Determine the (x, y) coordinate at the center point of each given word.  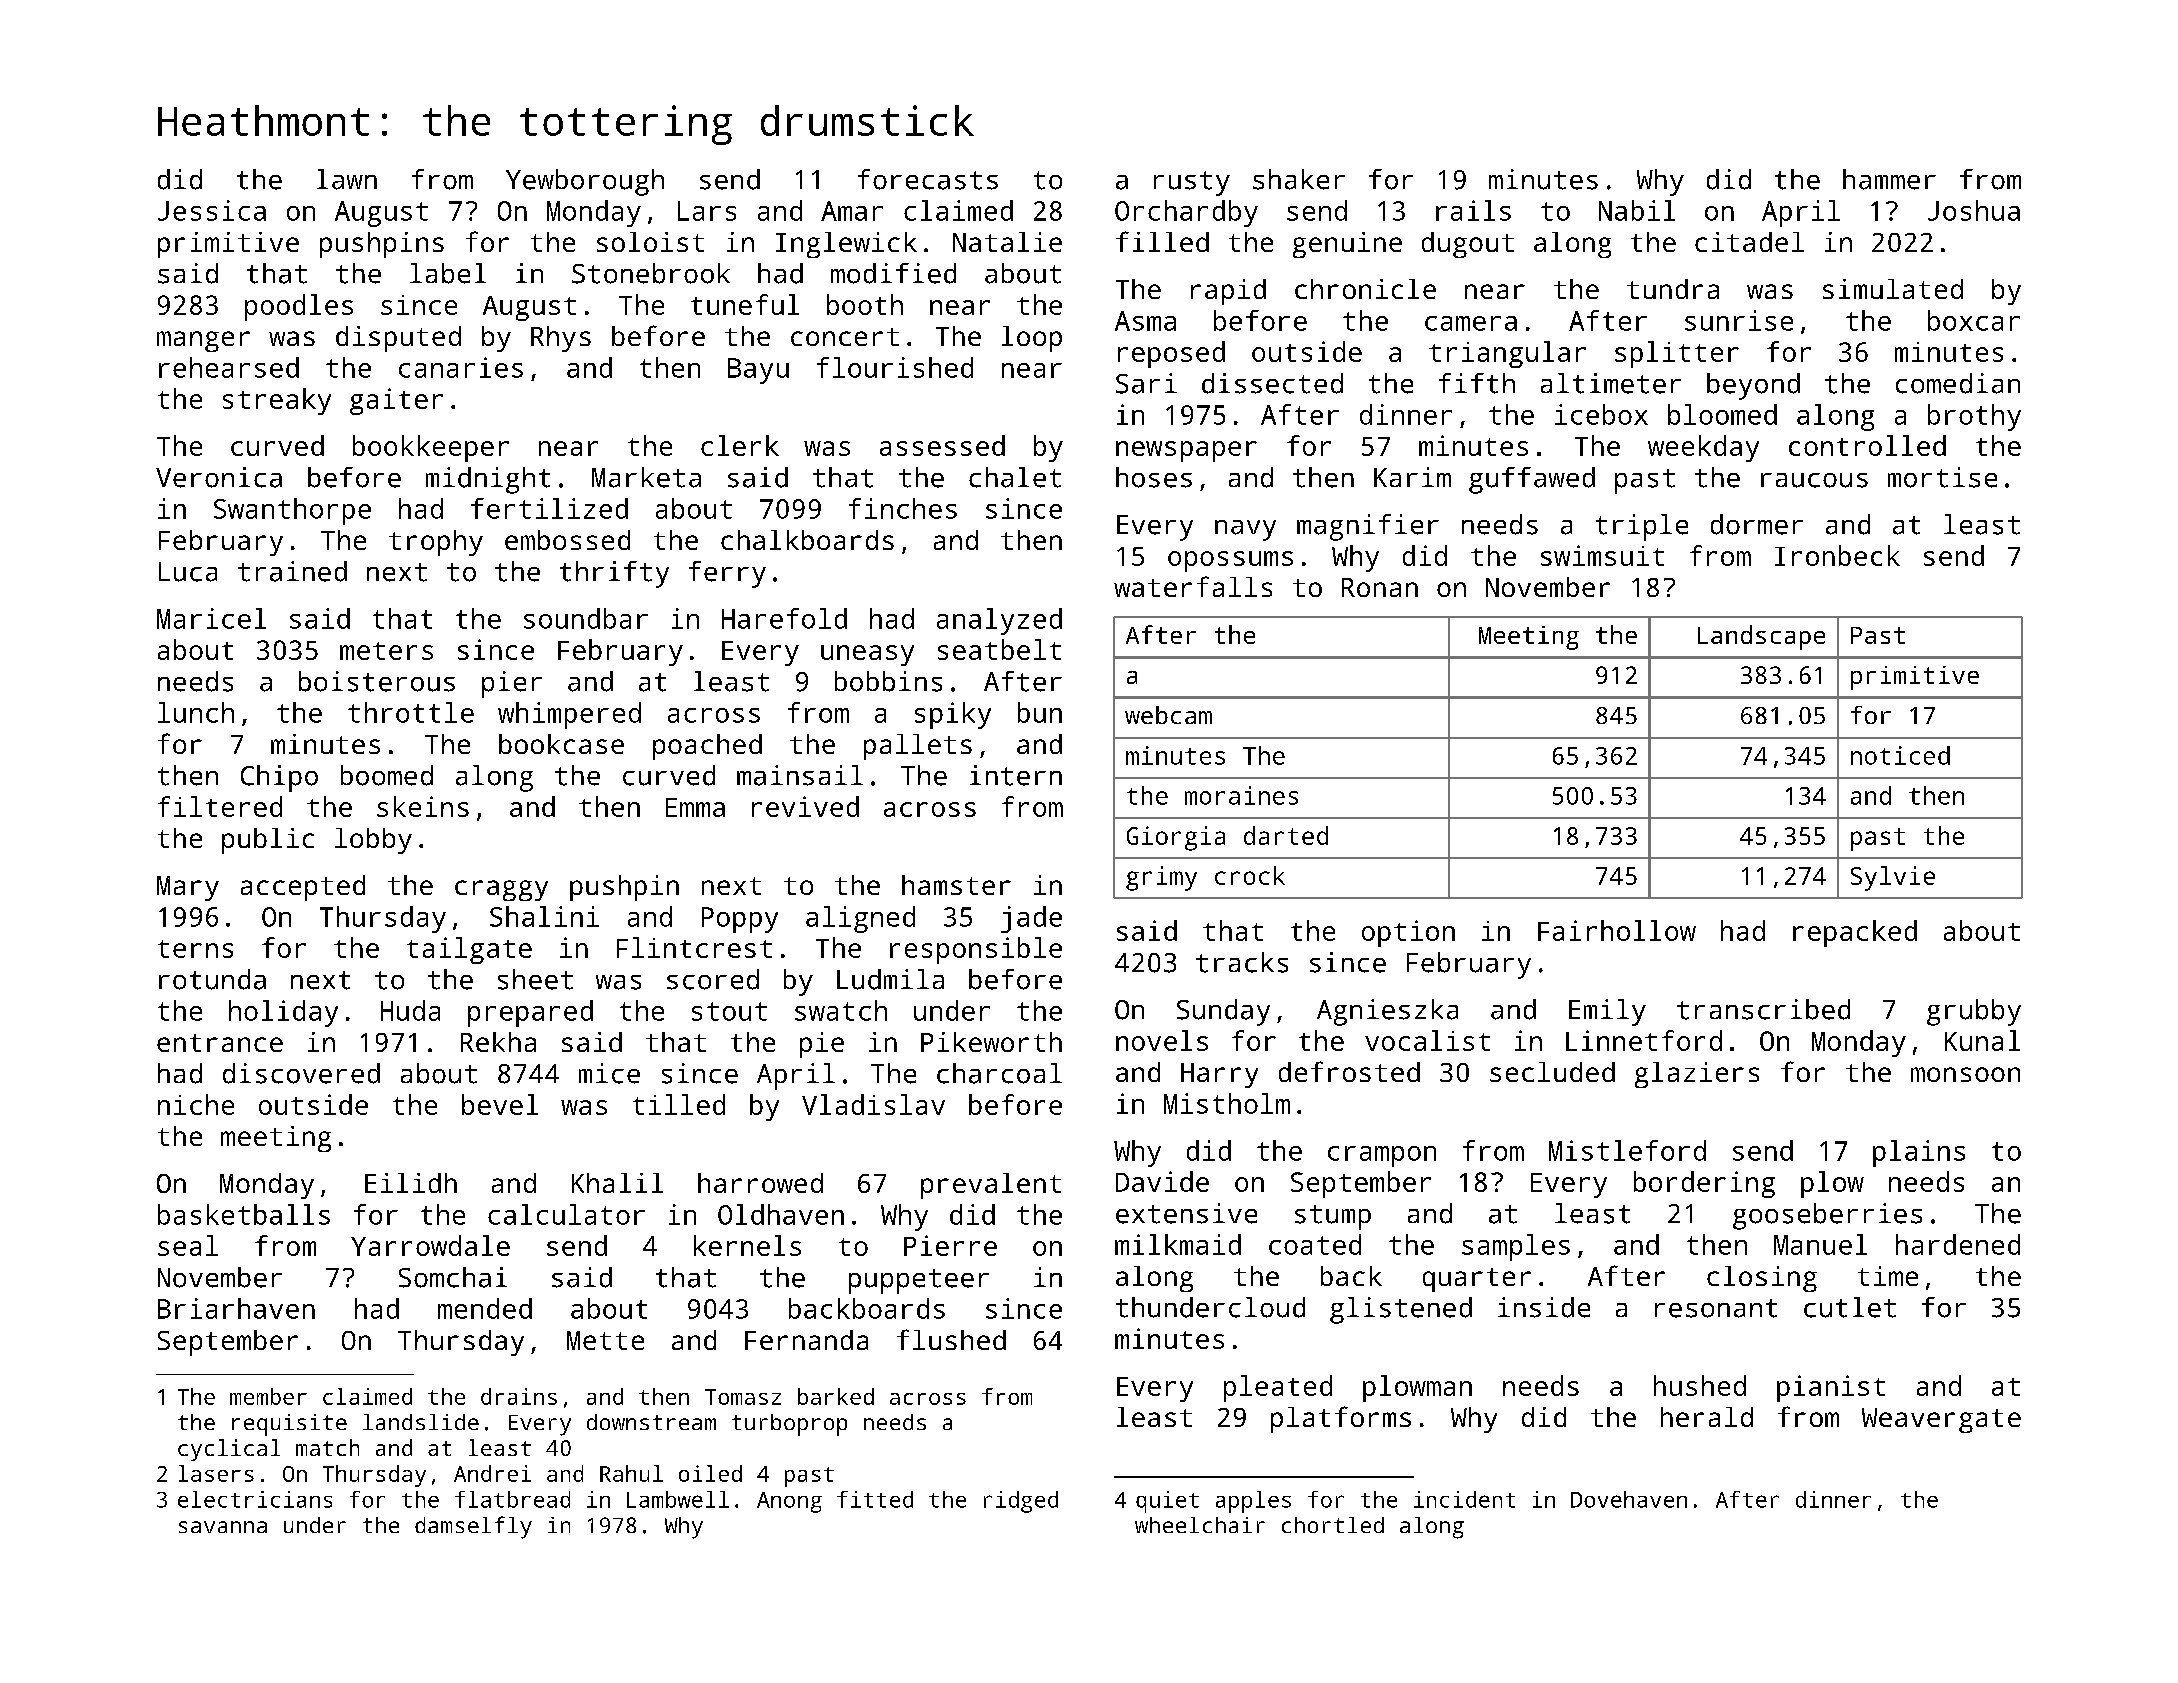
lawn (347, 179)
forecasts (928, 179)
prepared (530, 1013)
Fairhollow (1617, 930)
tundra (1673, 289)
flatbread (512, 1499)
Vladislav (873, 1104)
